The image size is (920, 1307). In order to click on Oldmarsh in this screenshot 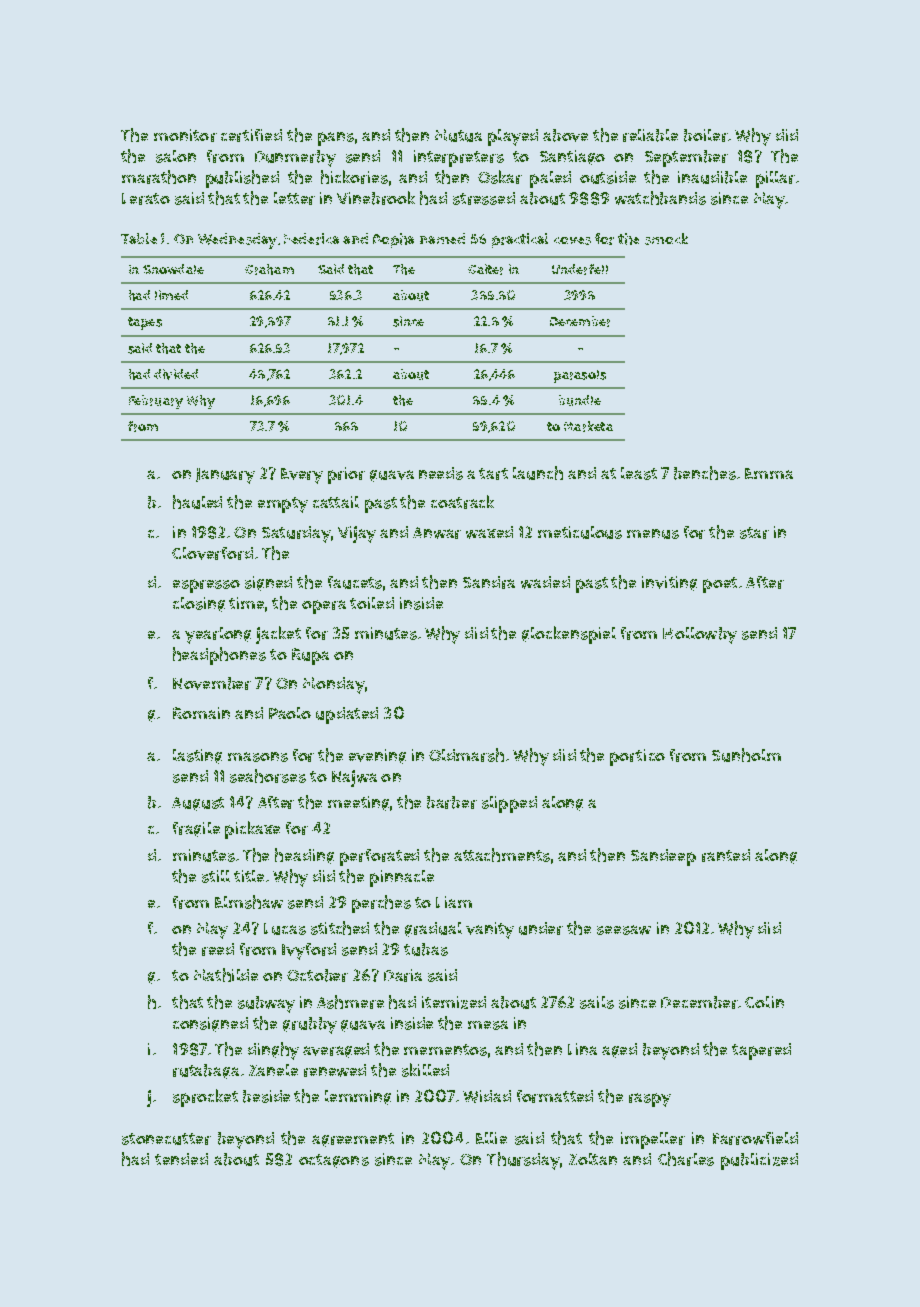, I will do `click(466, 755)`.
